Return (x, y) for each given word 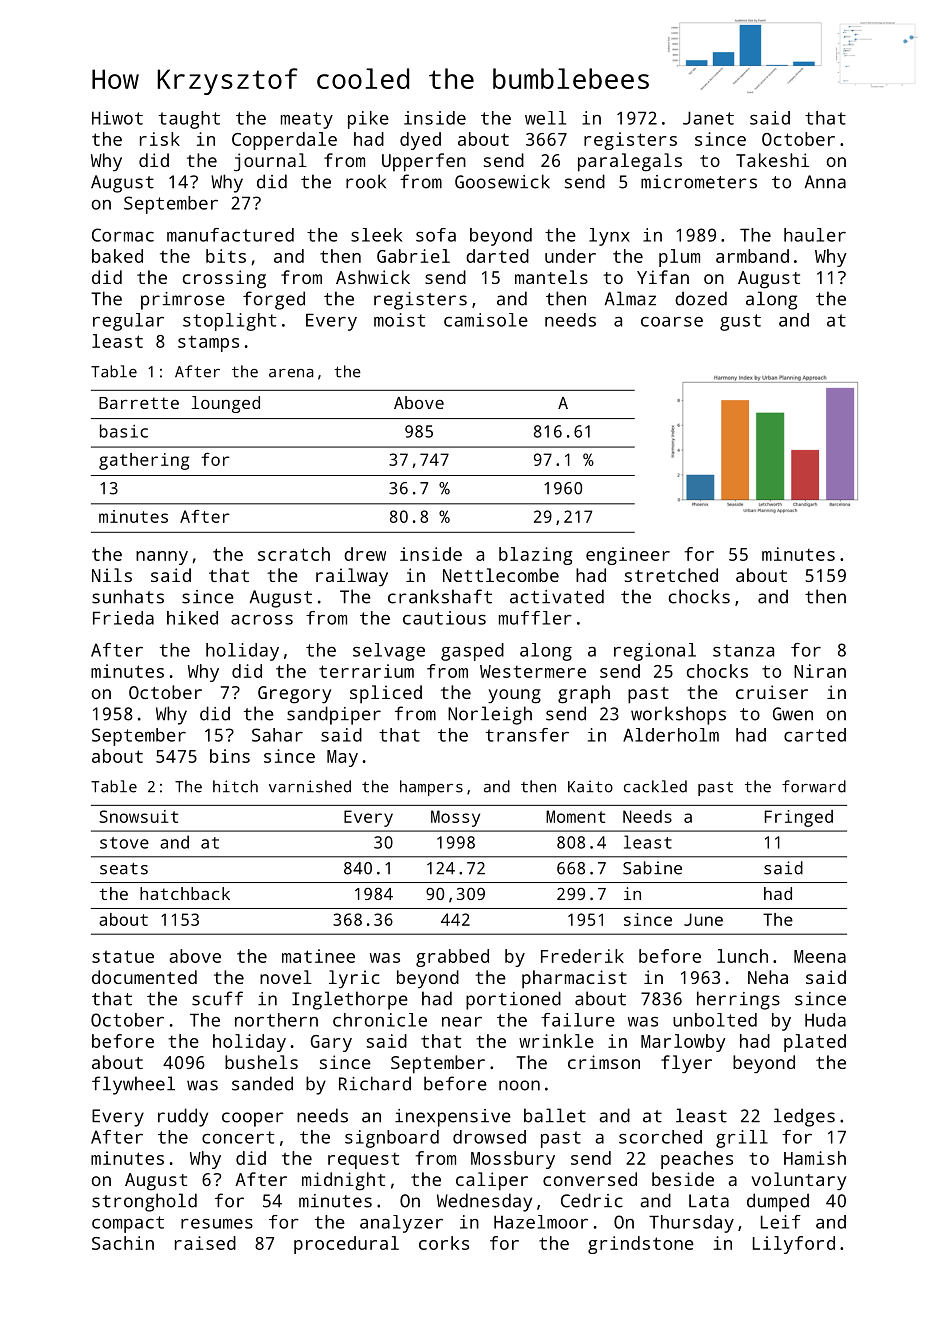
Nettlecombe (501, 575)
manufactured (230, 235)
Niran (820, 671)
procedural (346, 1245)
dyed (420, 141)
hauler (815, 235)
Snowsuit (138, 816)
